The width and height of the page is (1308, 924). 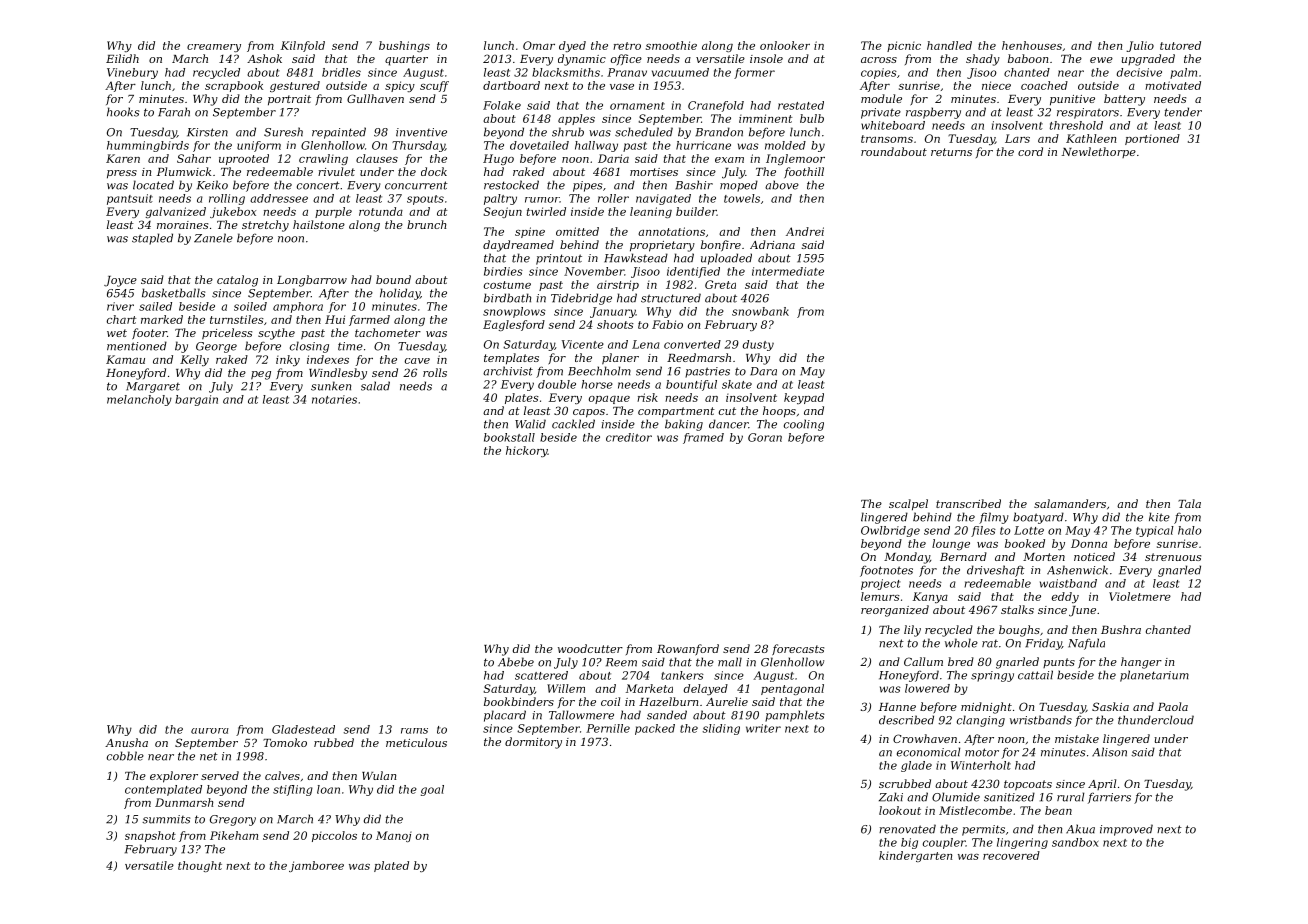 I want to click on Omar, so click(x=539, y=45).
